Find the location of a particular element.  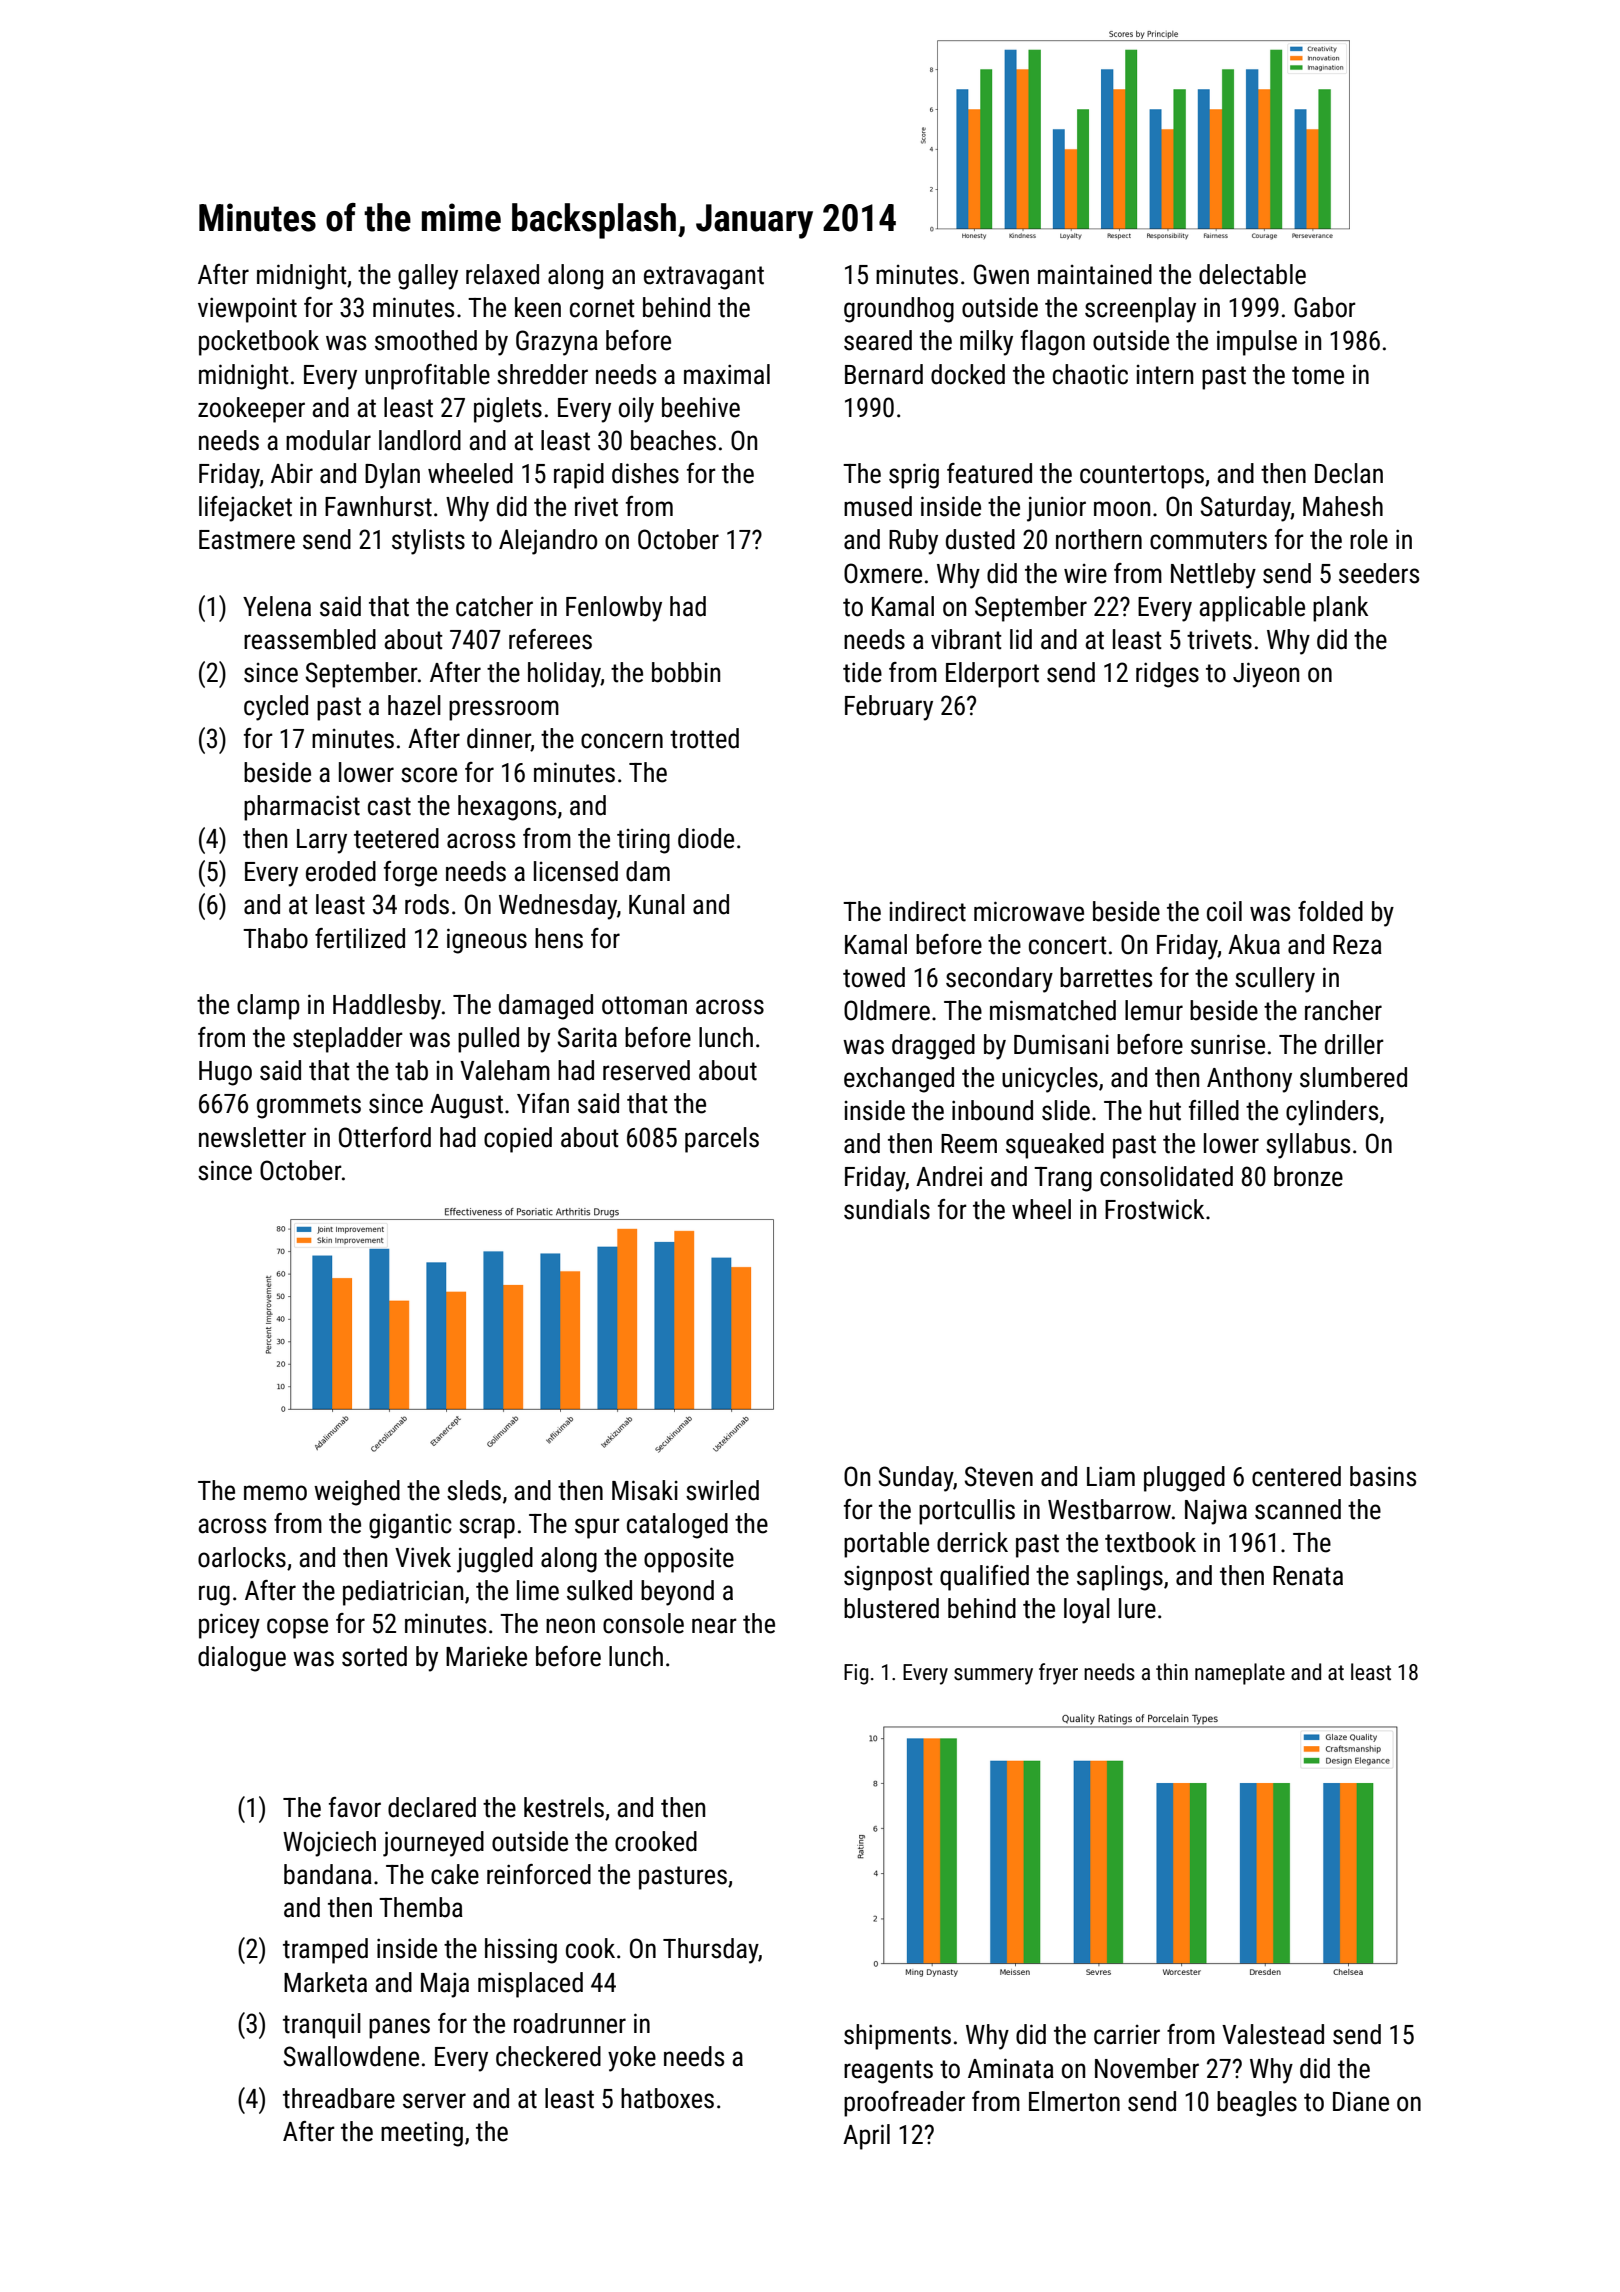

proofreader is located at coordinates (904, 2104).
